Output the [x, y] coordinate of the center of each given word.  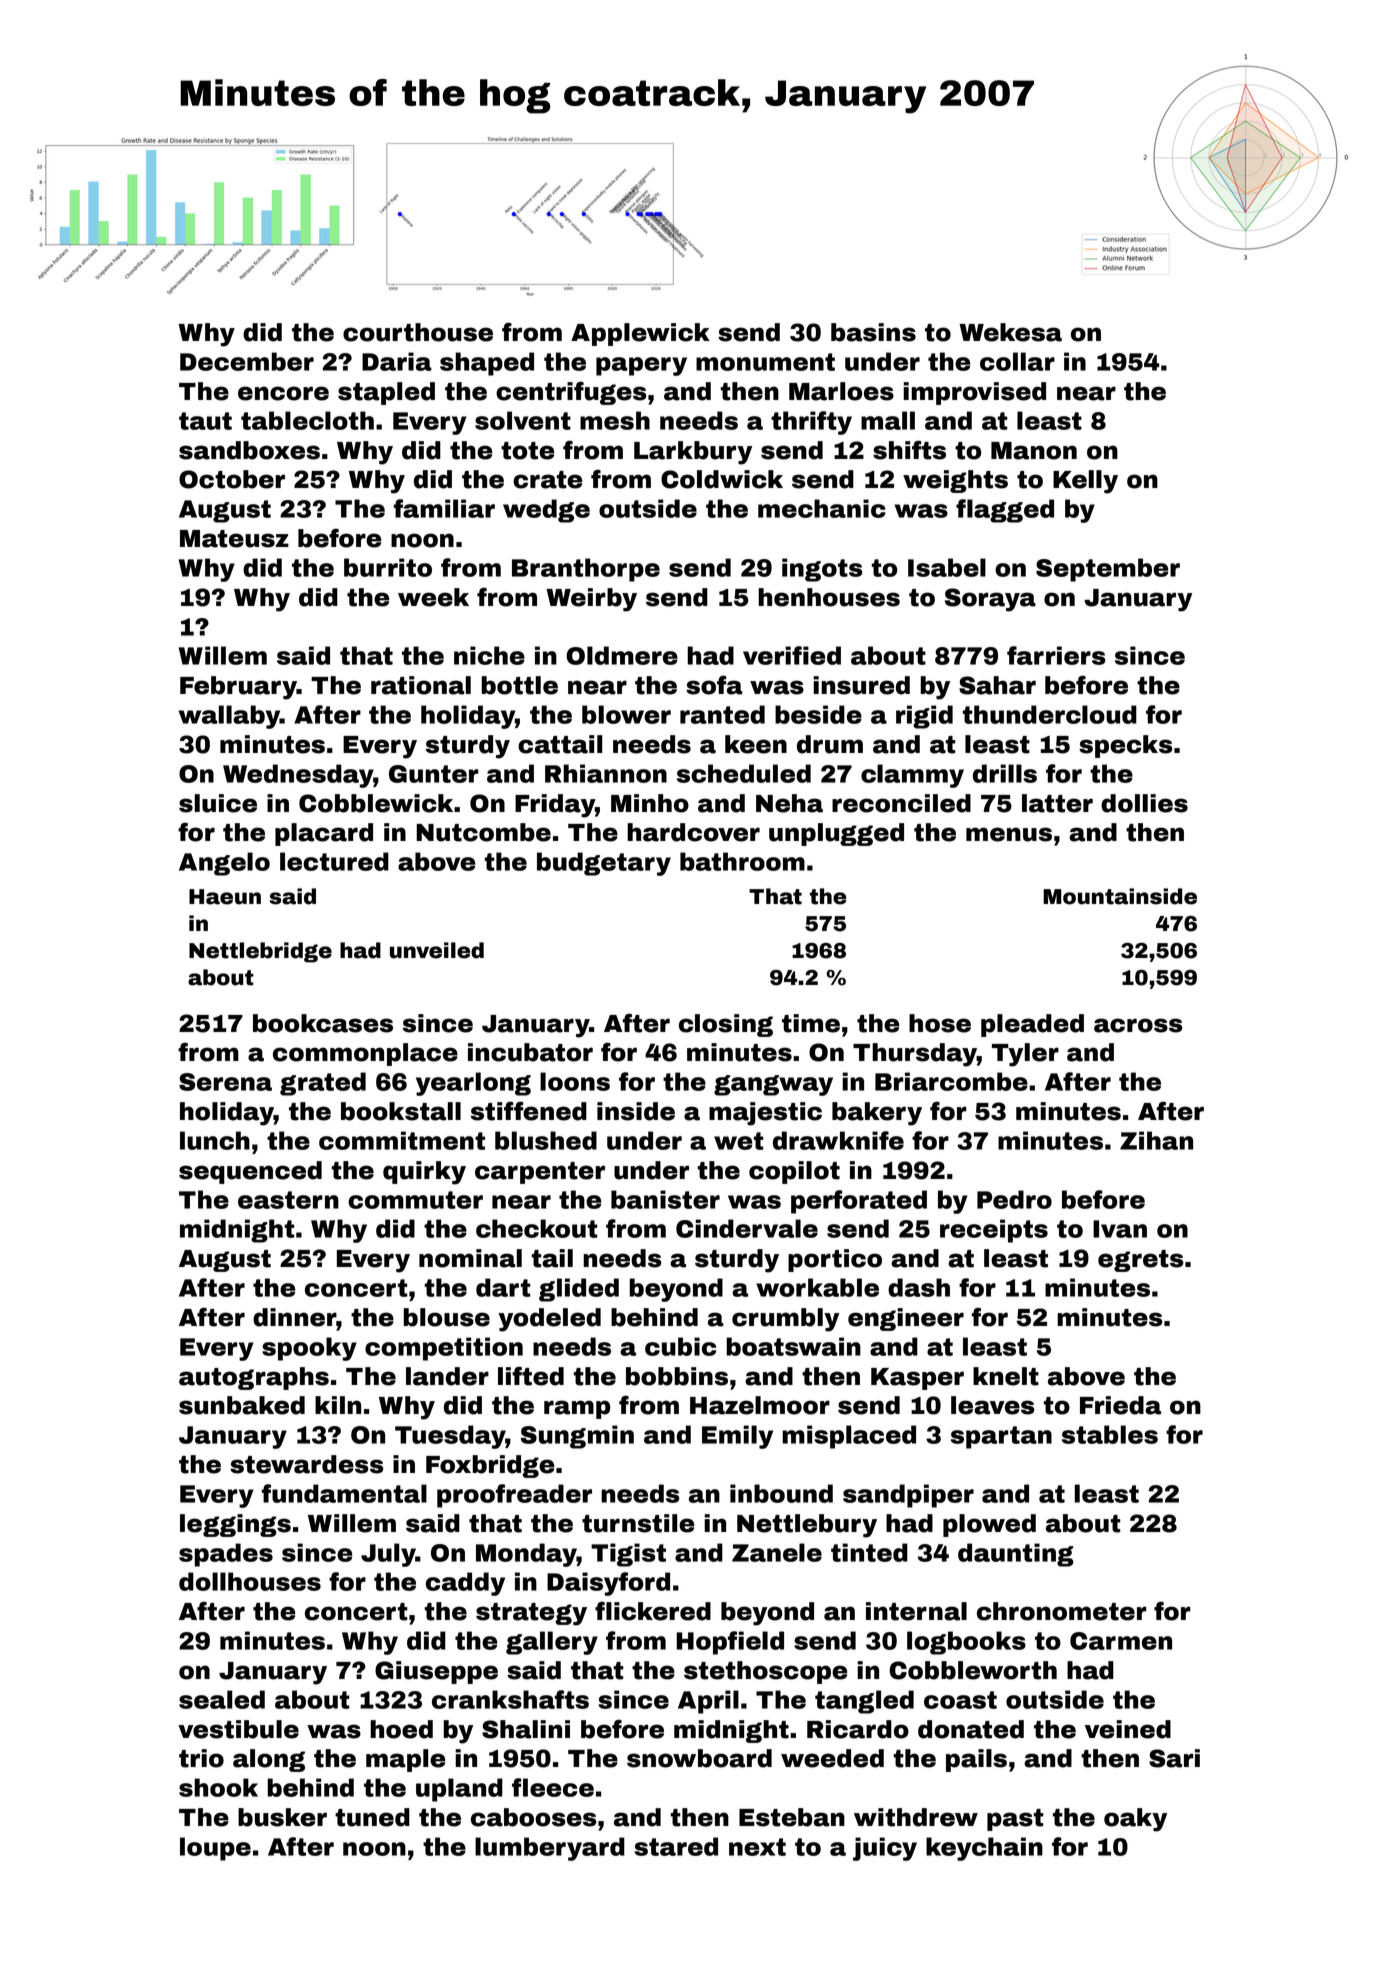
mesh [615, 420]
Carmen [1121, 1641]
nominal [470, 1258]
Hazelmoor [760, 1405]
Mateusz [234, 539]
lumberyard [550, 1849]
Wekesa [1010, 332]
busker [282, 1817]
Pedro [1014, 1199]
